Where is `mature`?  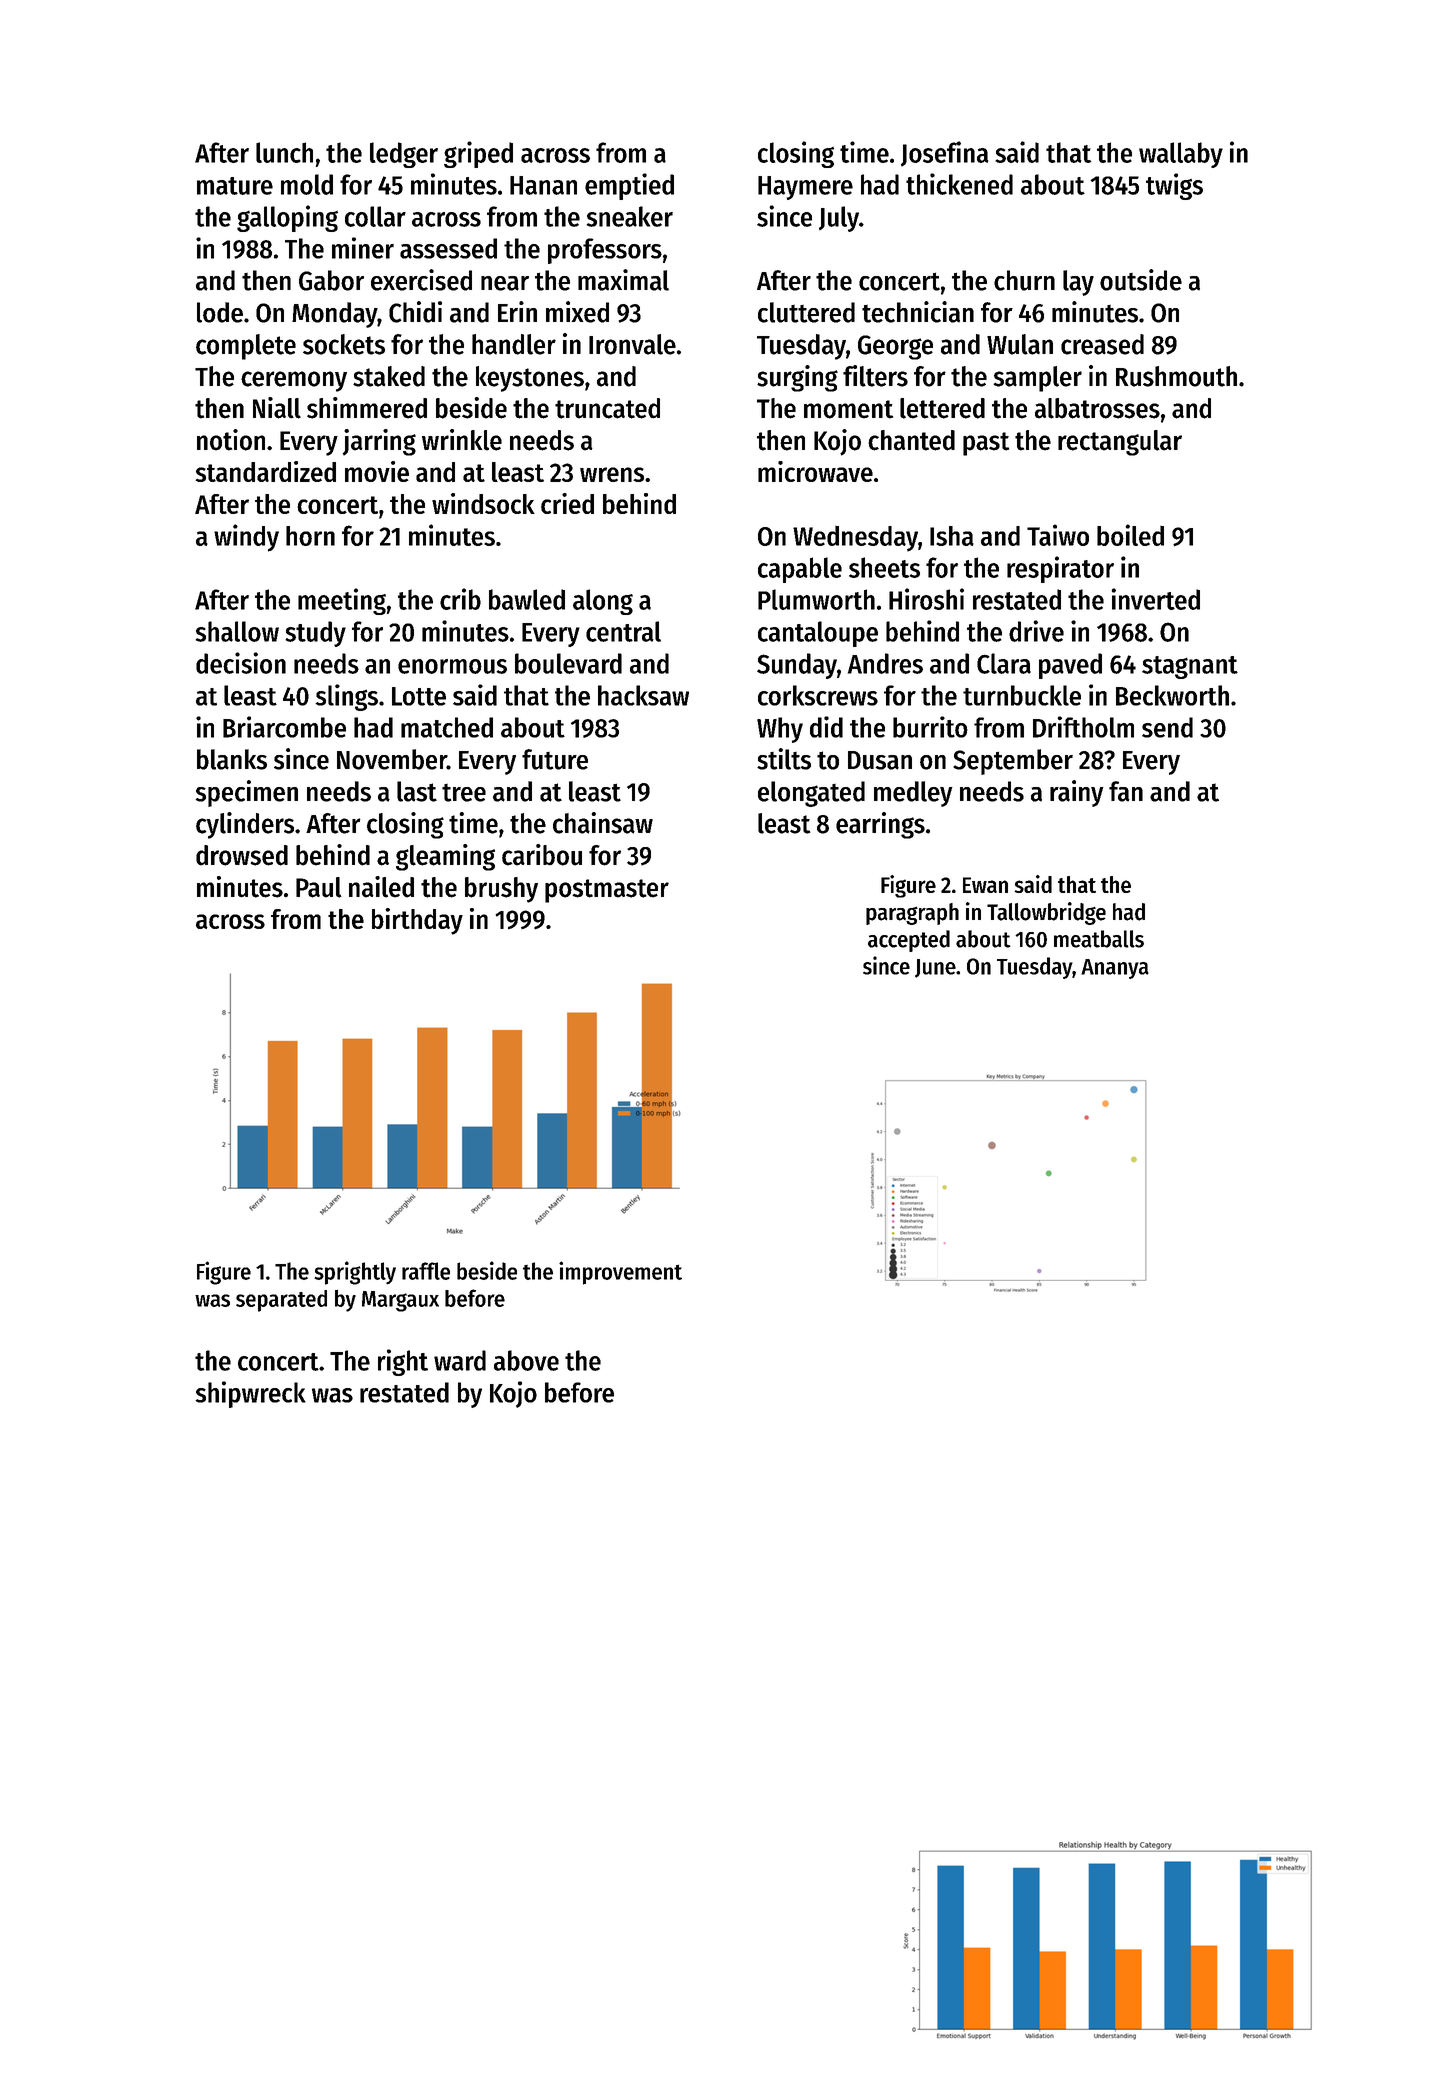
mature is located at coordinates (235, 186).
